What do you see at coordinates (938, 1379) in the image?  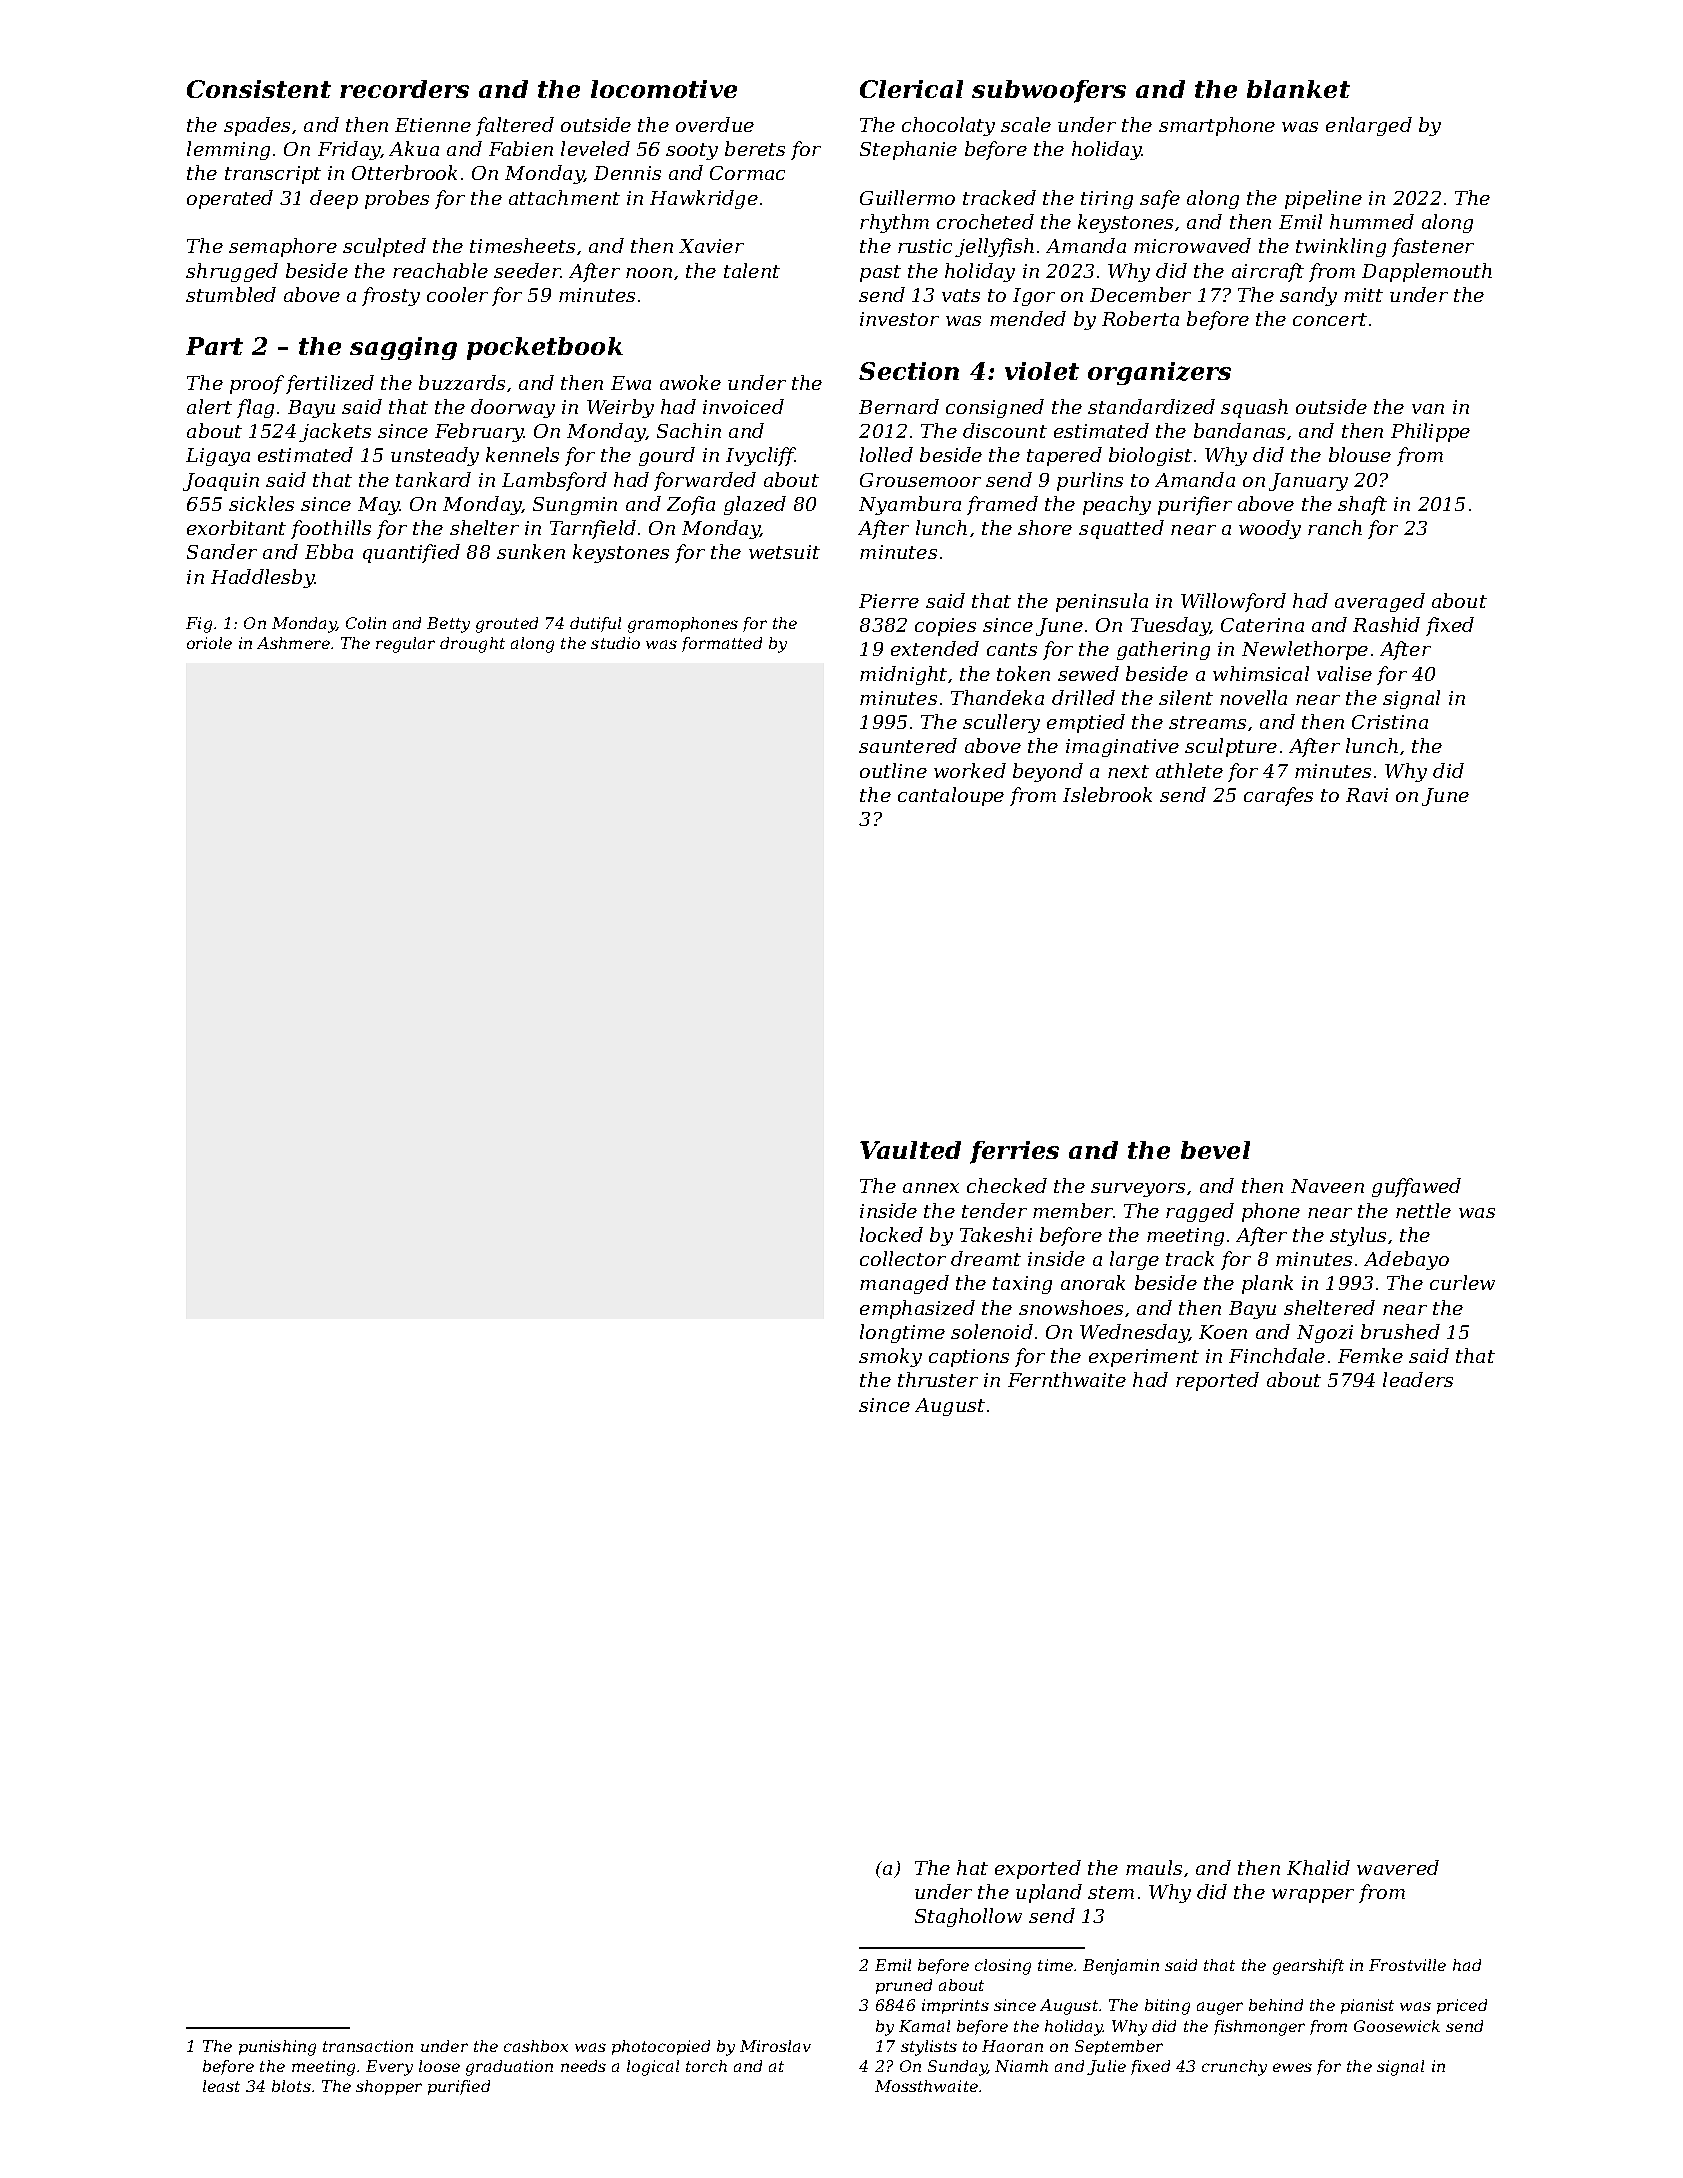 I see `thruster` at bounding box center [938, 1379].
